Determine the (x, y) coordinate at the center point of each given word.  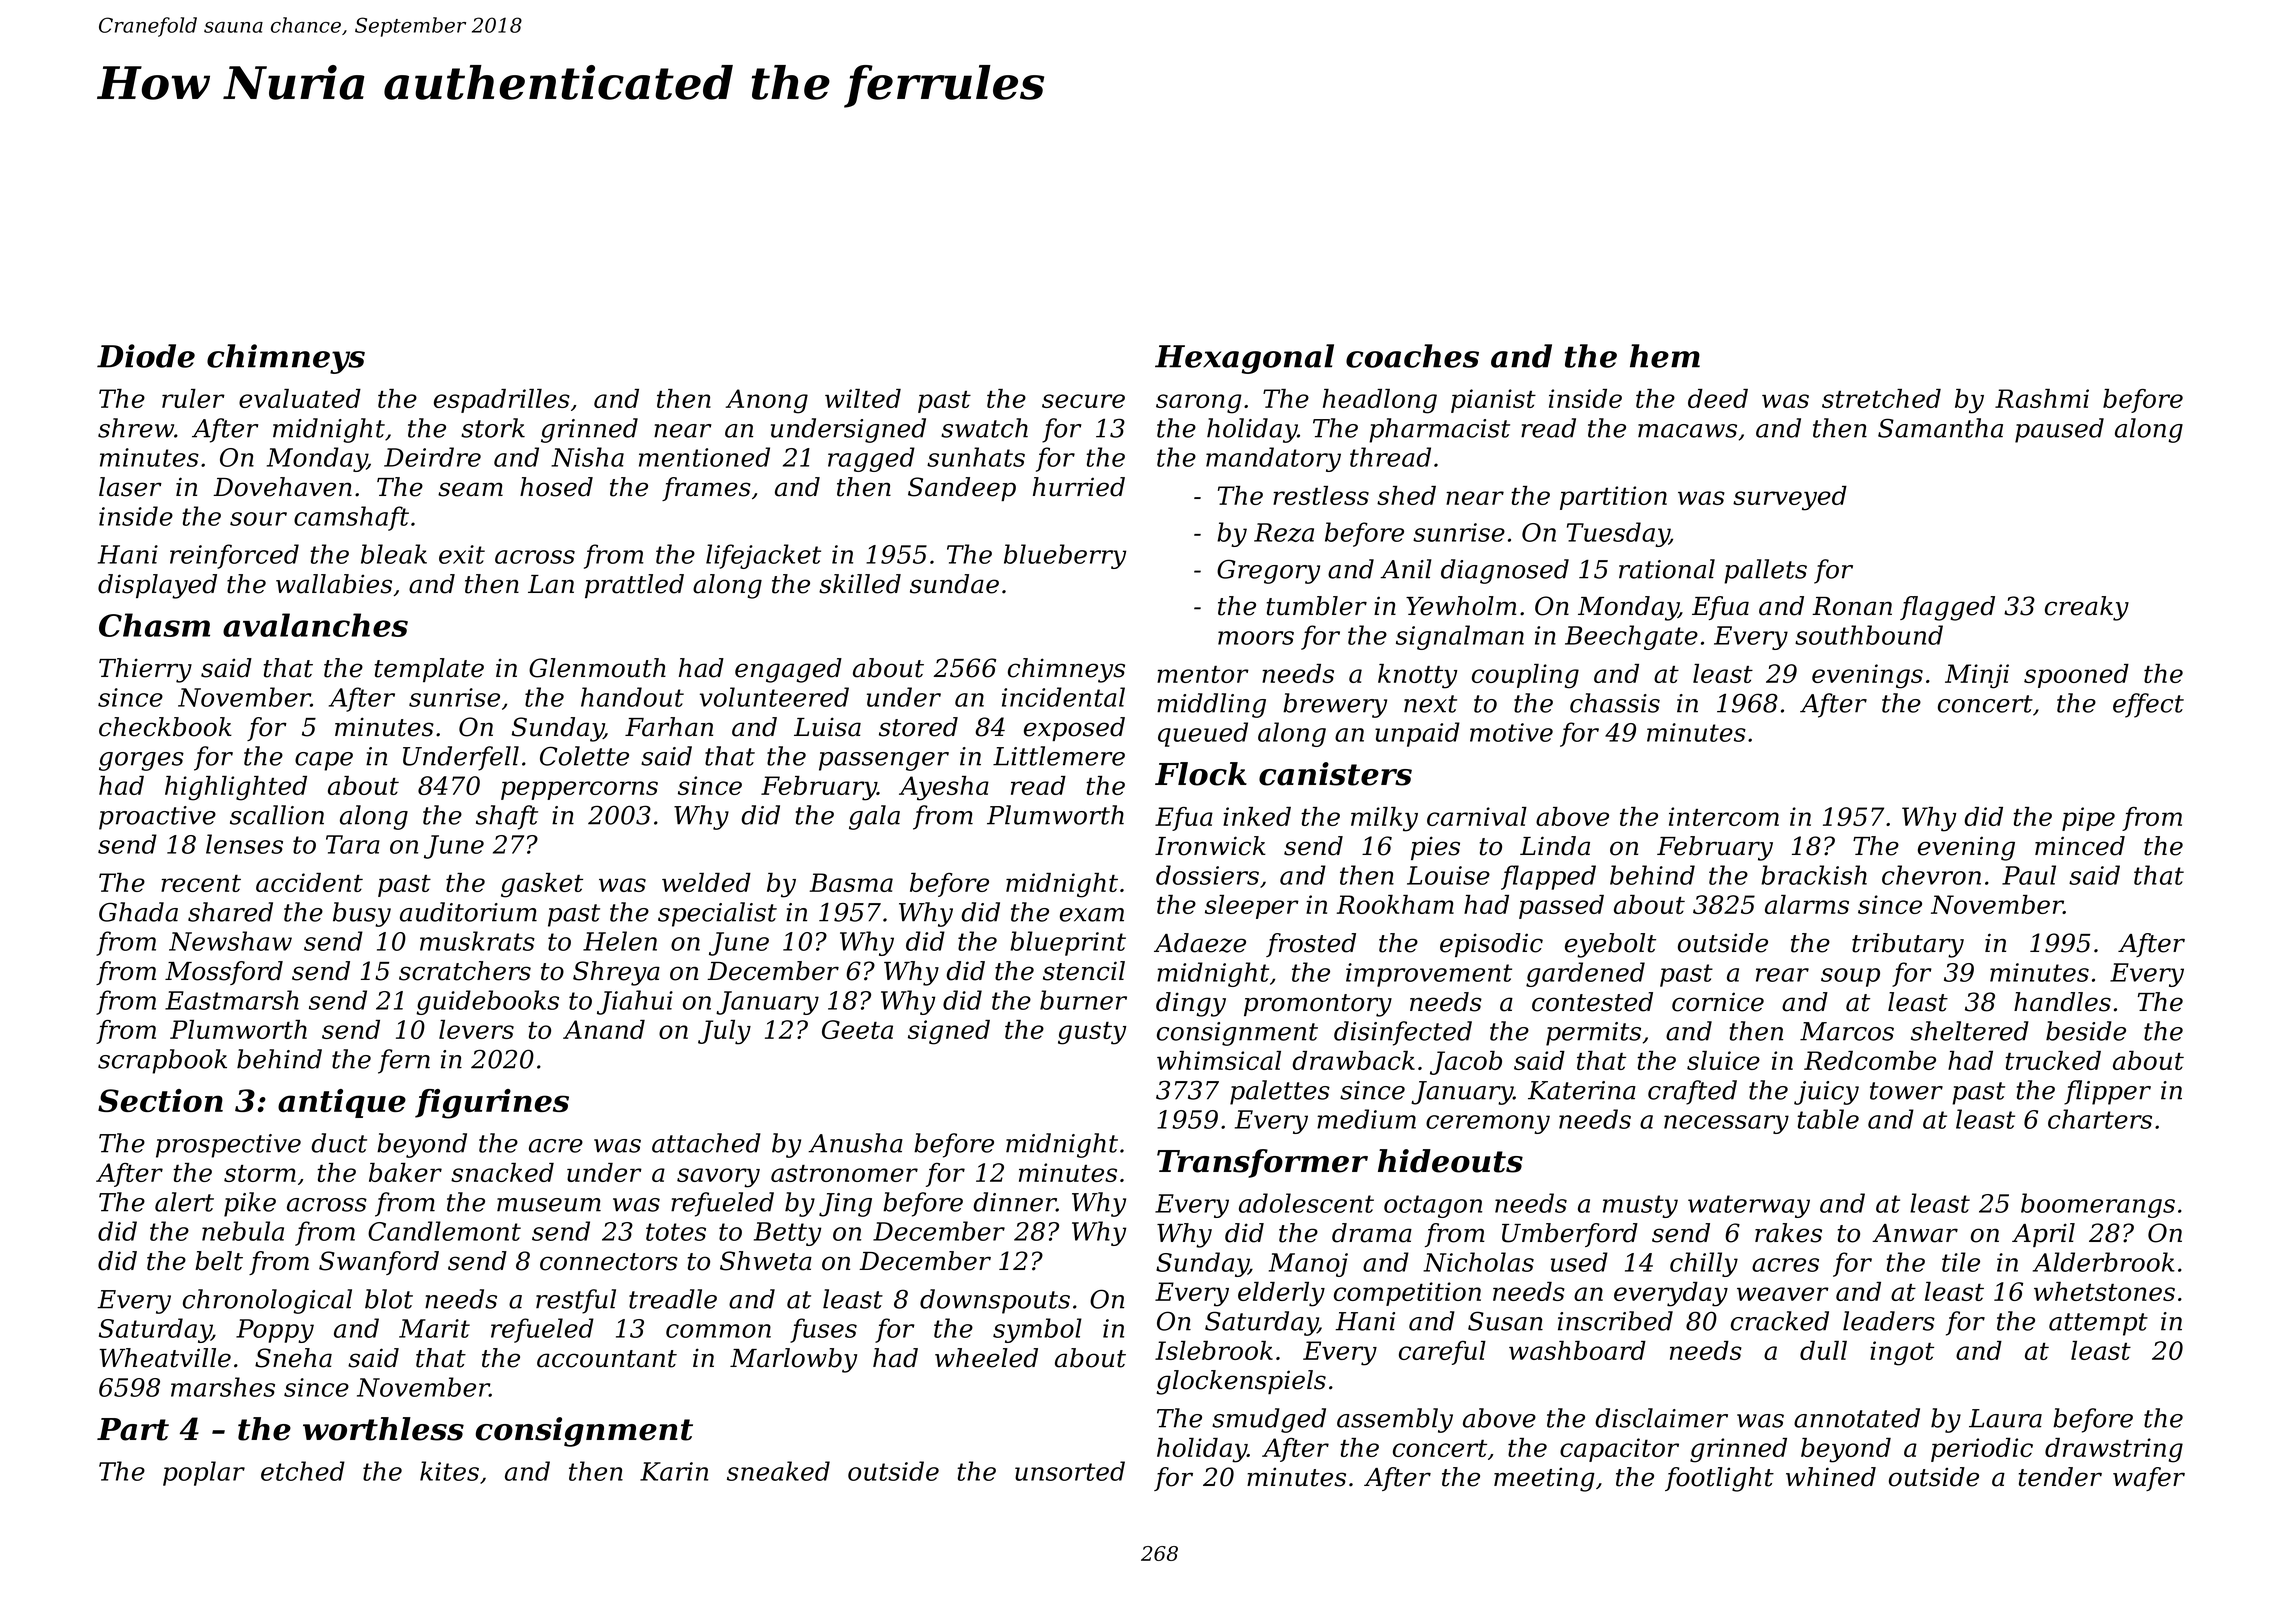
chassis (1615, 703)
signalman (1460, 637)
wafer (2149, 1479)
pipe (2088, 819)
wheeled (986, 1358)
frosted (1311, 945)
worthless (383, 1429)
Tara (353, 844)
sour (258, 519)
